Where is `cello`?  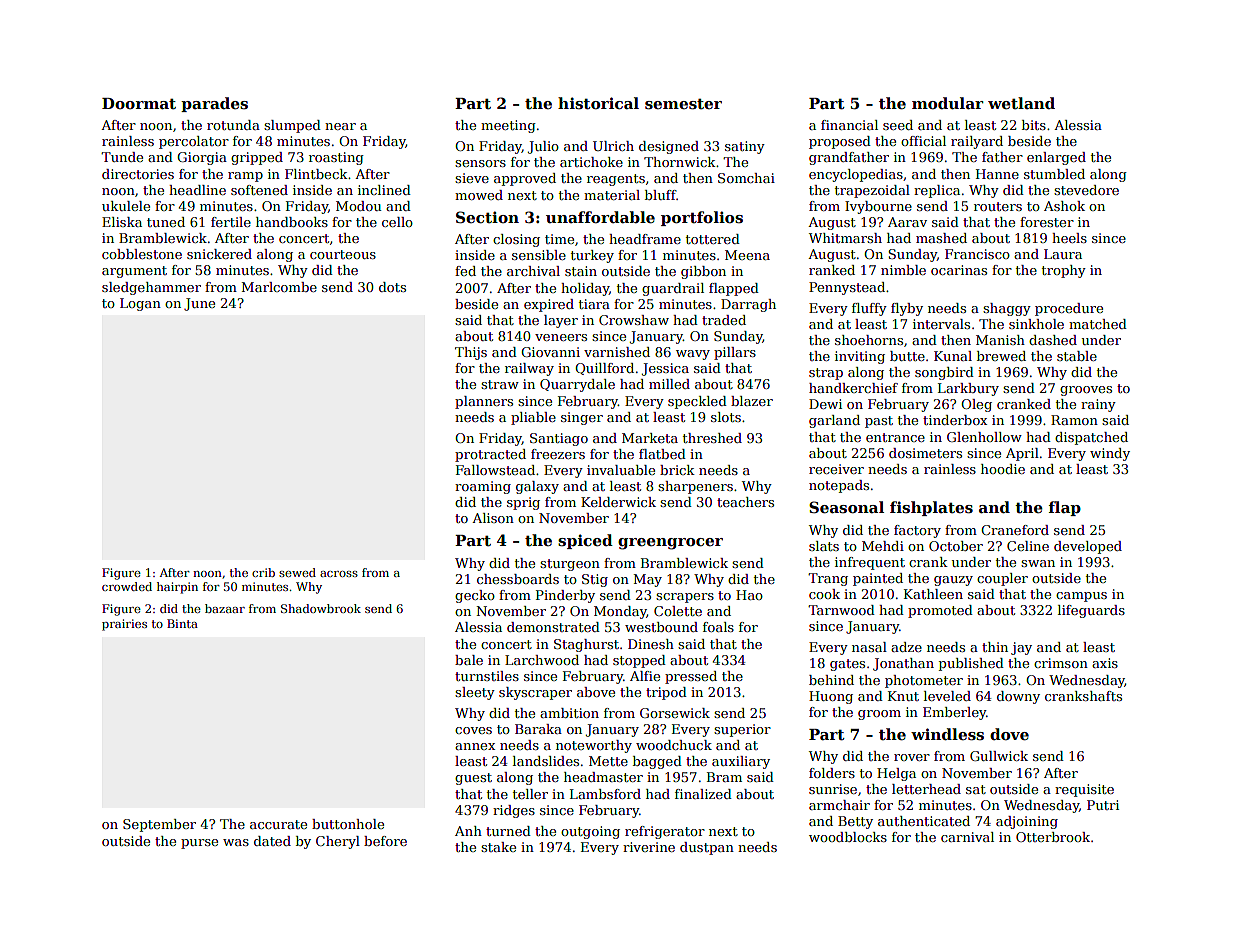
cello is located at coordinates (397, 222).
